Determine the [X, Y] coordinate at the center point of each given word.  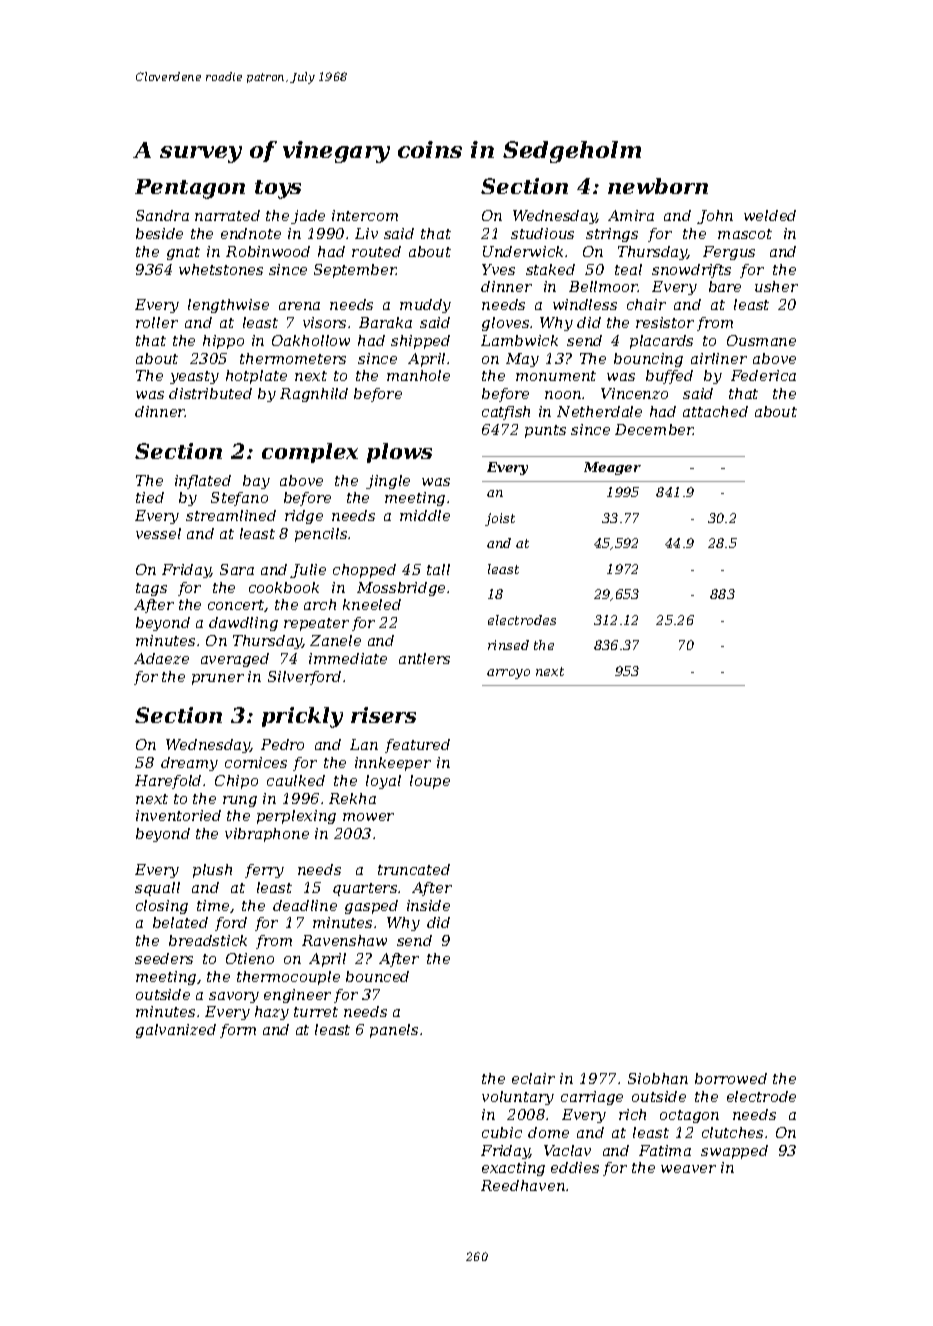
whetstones [221, 269]
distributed [210, 393]
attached [715, 411]
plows [399, 453]
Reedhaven [523, 1185]
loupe [430, 782]
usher [776, 286]
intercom [365, 215]
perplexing [296, 817]
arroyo [508, 674]
